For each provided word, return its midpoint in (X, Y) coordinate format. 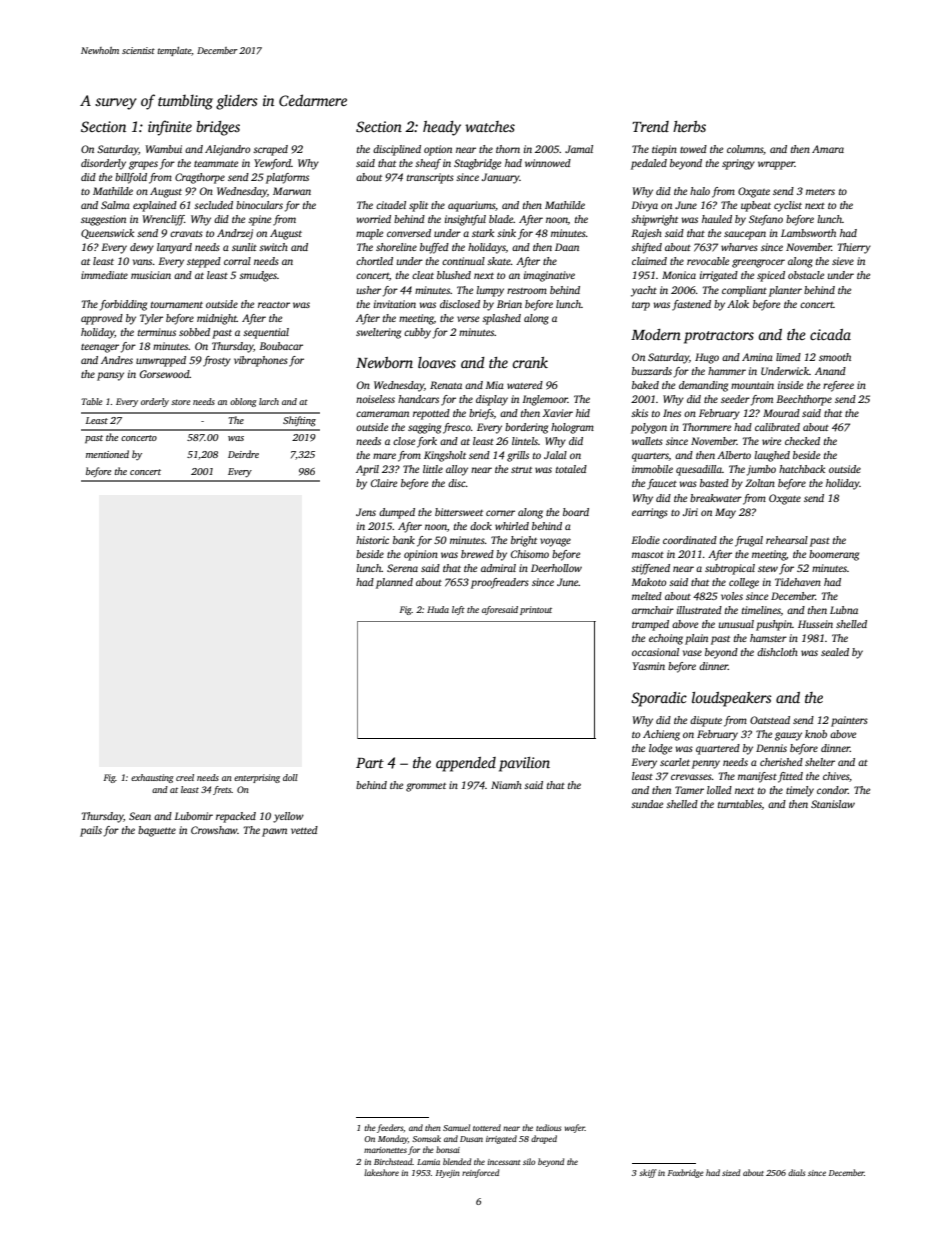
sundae (647, 804)
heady (442, 128)
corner (500, 513)
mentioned (107, 454)
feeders (390, 1128)
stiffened (650, 569)
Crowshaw (214, 830)
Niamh (506, 785)
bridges (218, 128)
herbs (689, 126)
